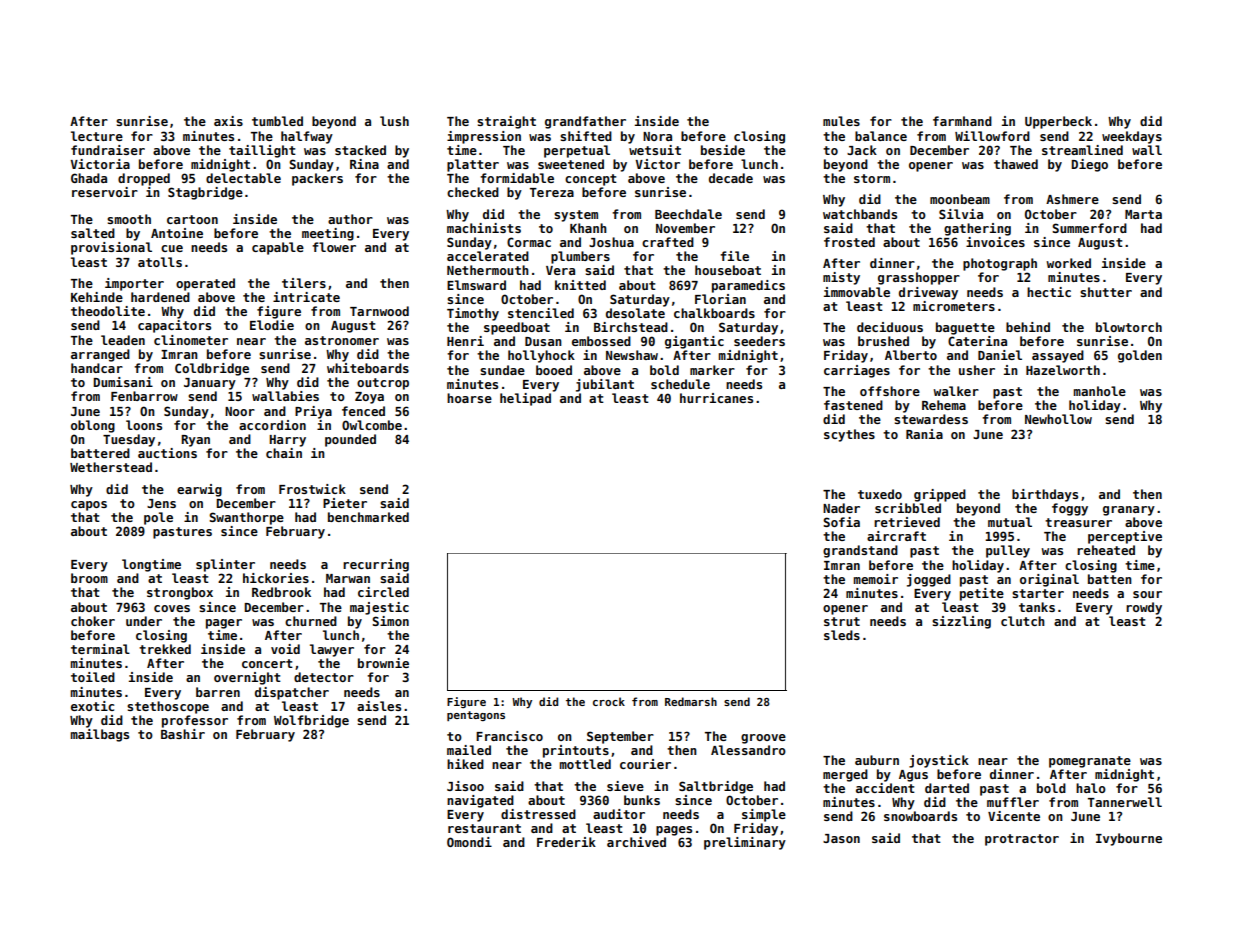 The width and height of the document is (1233, 952). Describe the element at coordinates (1090, 762) in the document. I see `pomegranate` at that location.
